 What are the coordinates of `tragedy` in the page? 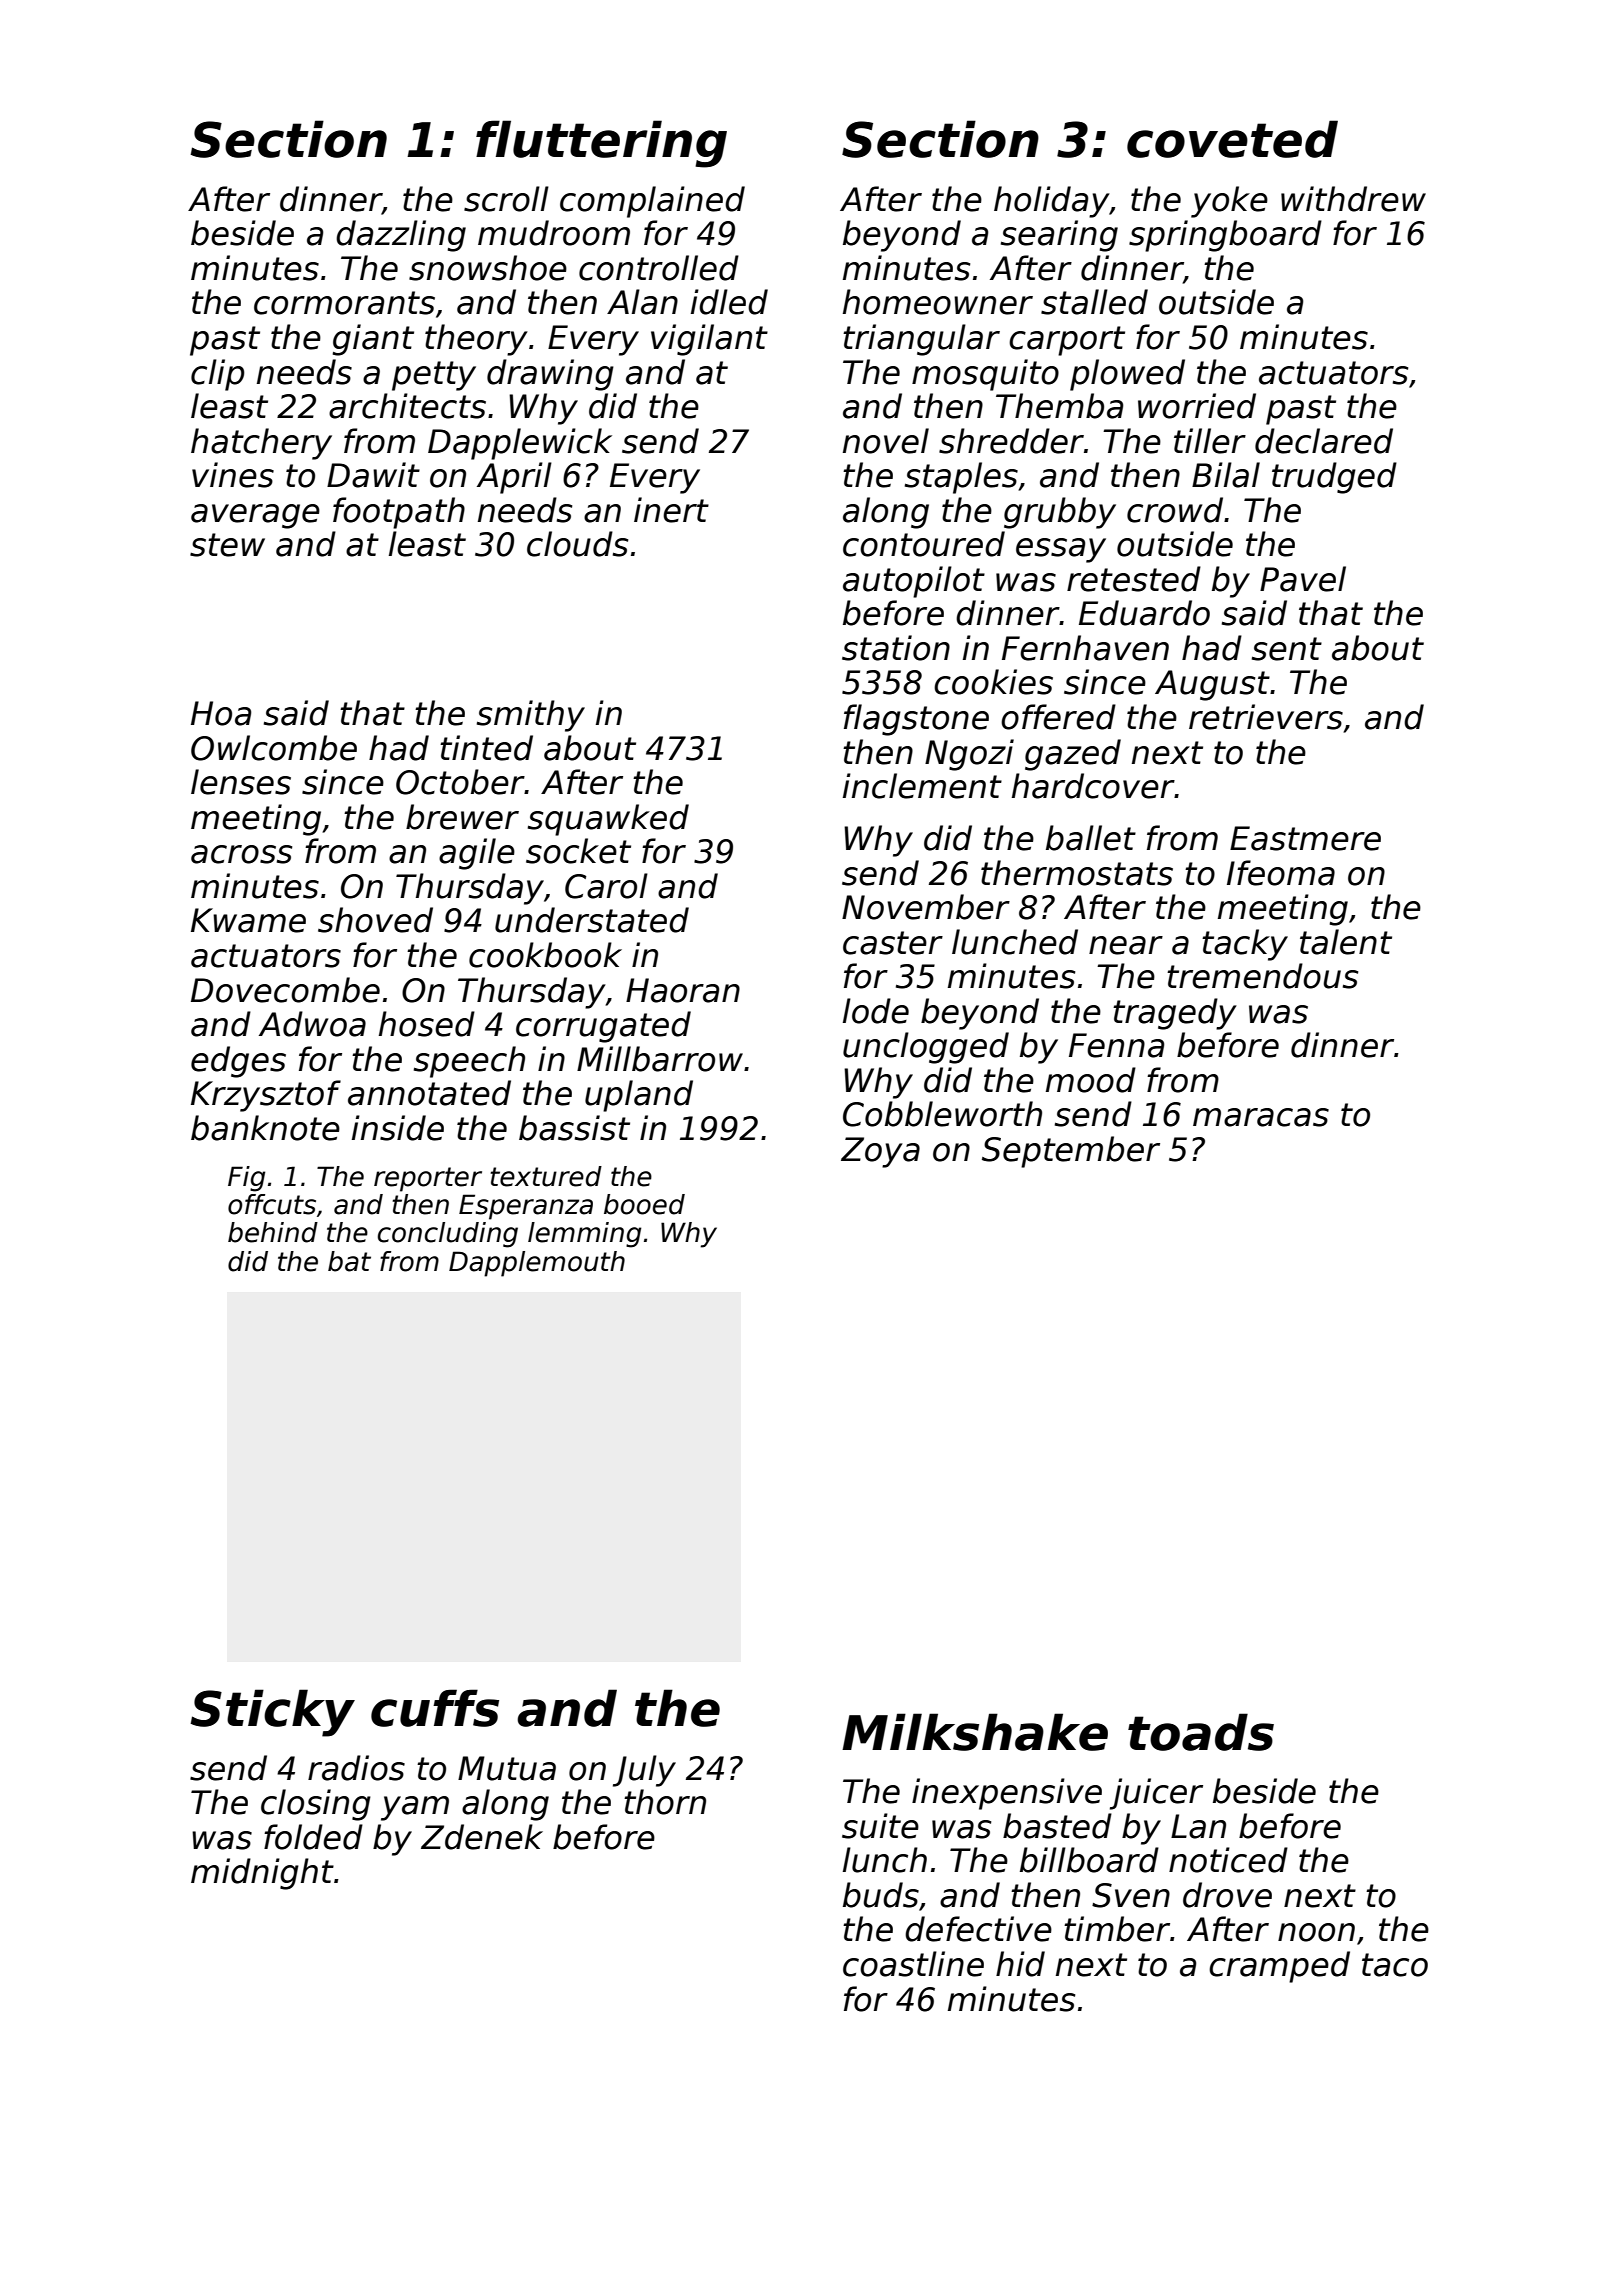 It's located at (1175, 1014).
